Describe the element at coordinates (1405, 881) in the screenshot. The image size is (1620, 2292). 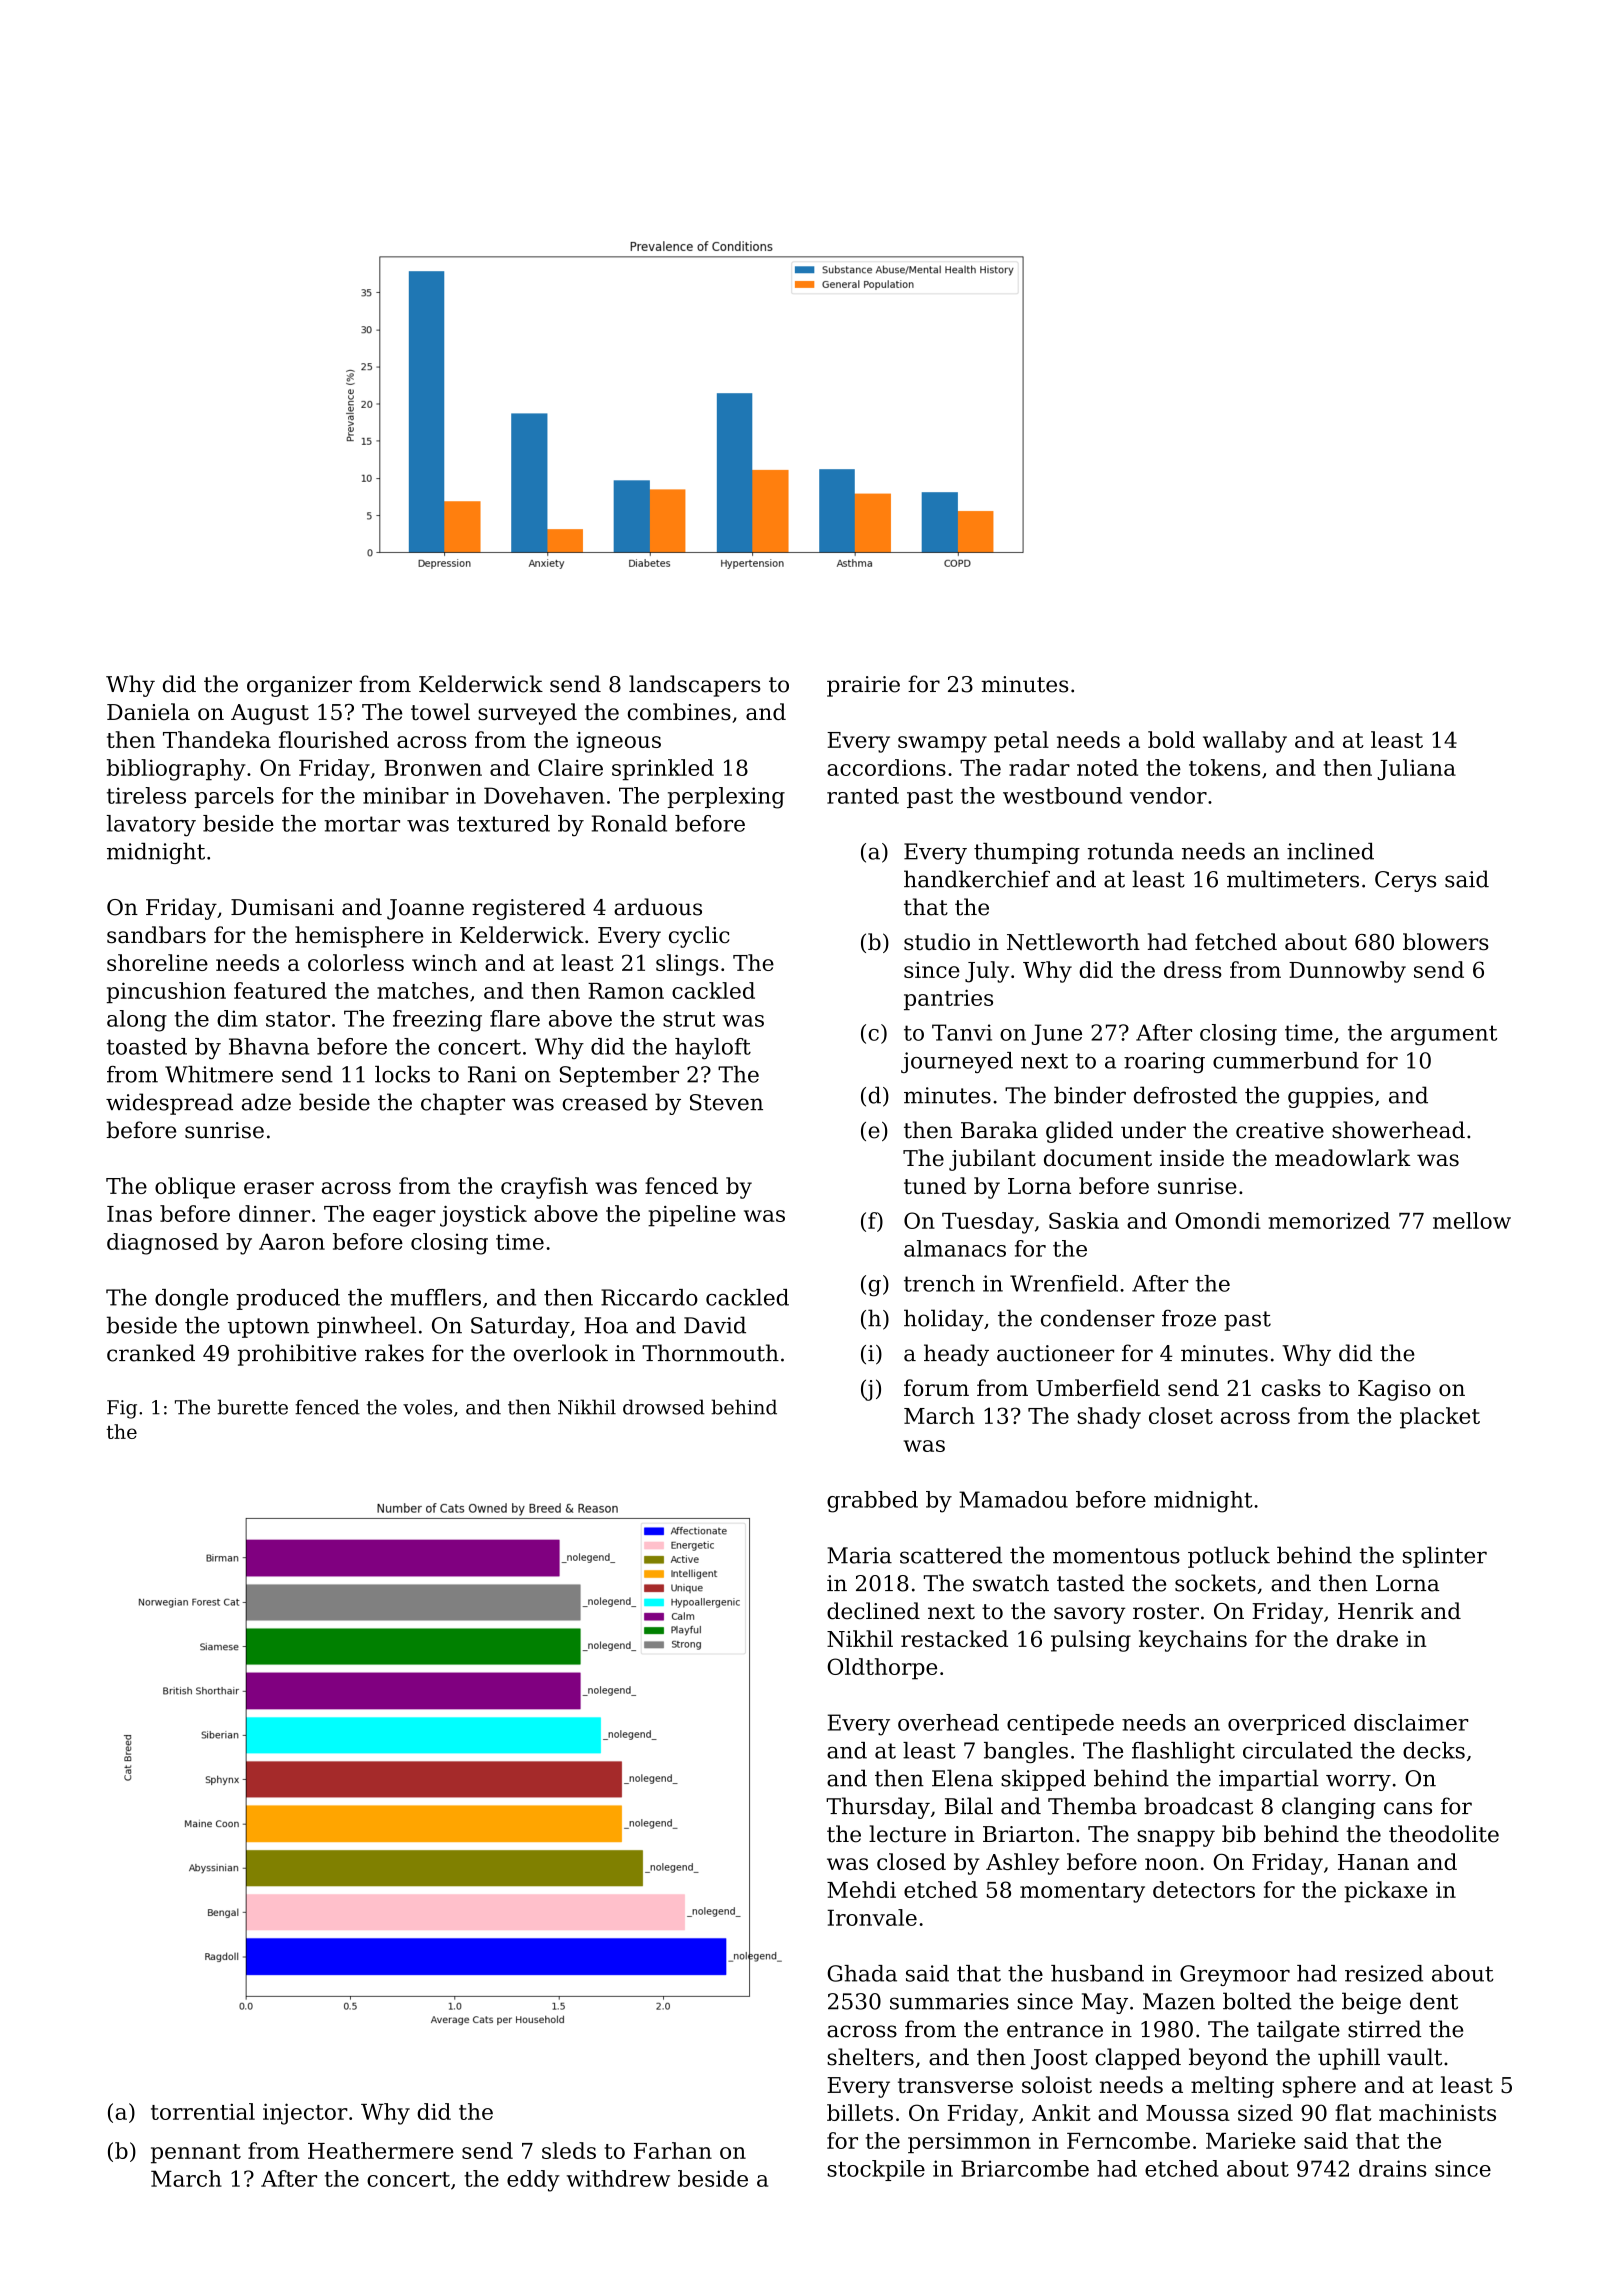
I see `Cerys` at that location.
